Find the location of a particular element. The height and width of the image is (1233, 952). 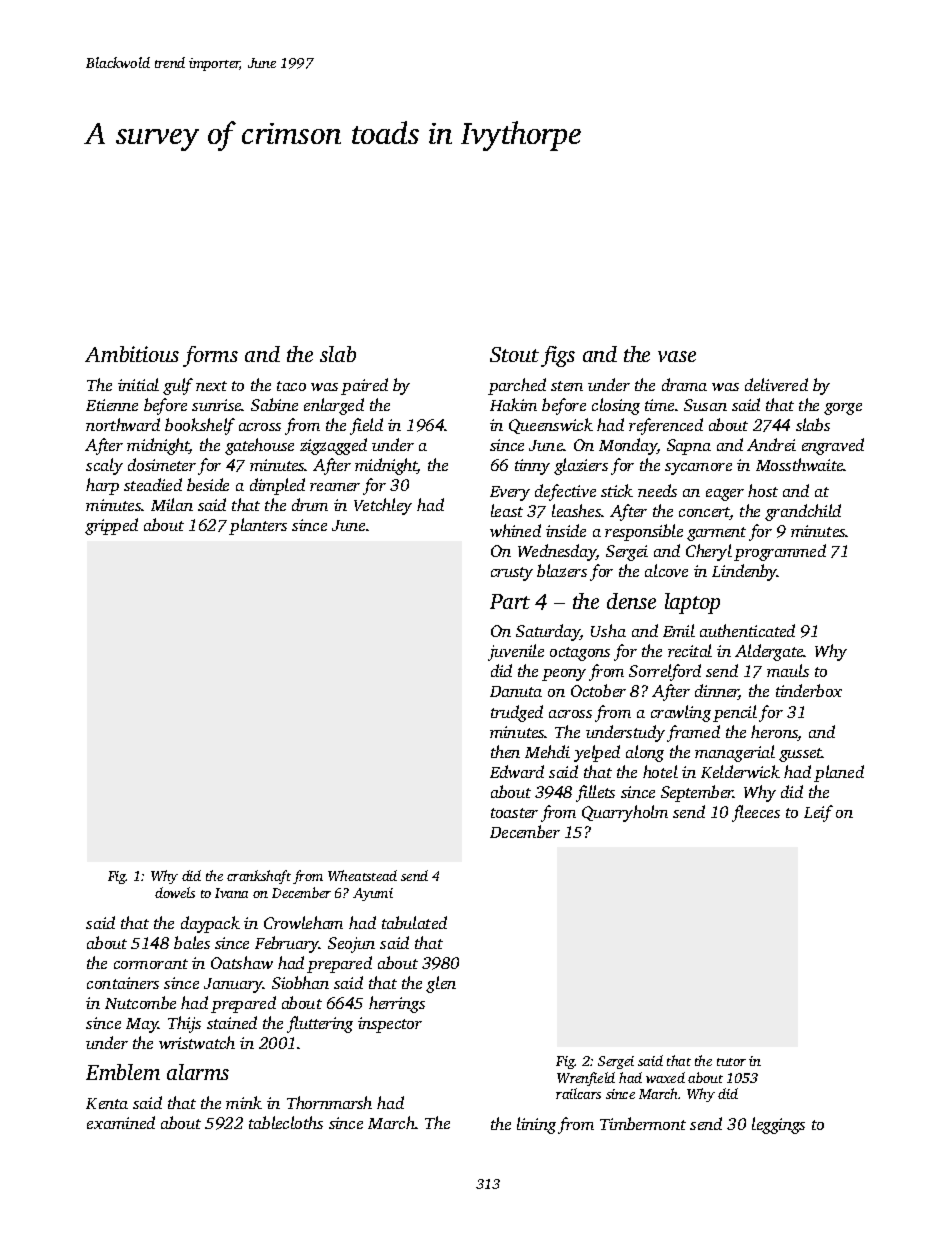

grandchild is located at coordinates (803, 512).
